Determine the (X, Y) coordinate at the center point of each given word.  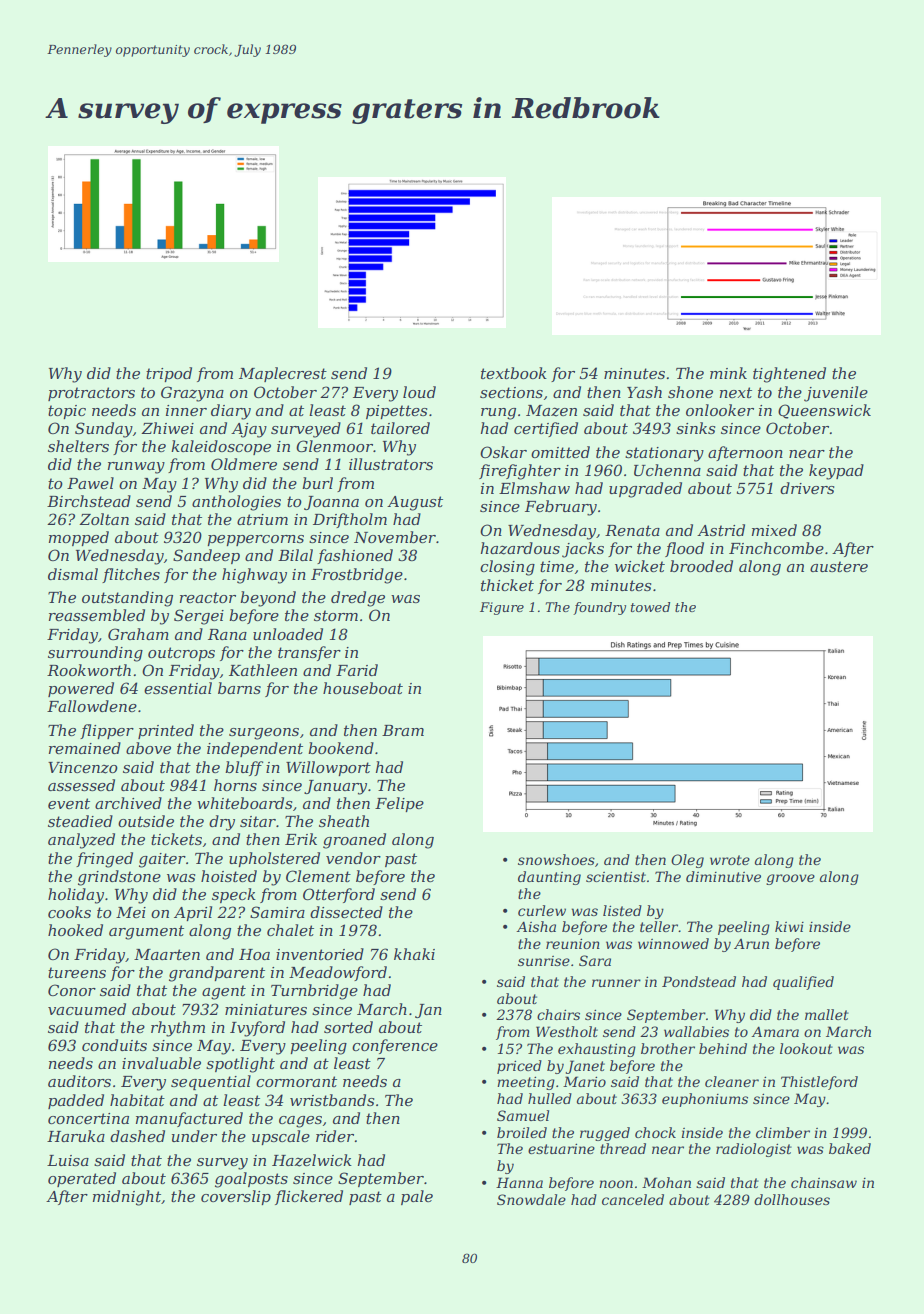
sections (511, 392)
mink (728, 373)
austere (839, 566)
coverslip (236, 1197)
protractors (91, 394)
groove (790, 879)
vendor (353, 858)
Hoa (254, 954)
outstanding (127, 599)
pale (417, 1197)
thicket (507, 585)
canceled (633, 1199)
